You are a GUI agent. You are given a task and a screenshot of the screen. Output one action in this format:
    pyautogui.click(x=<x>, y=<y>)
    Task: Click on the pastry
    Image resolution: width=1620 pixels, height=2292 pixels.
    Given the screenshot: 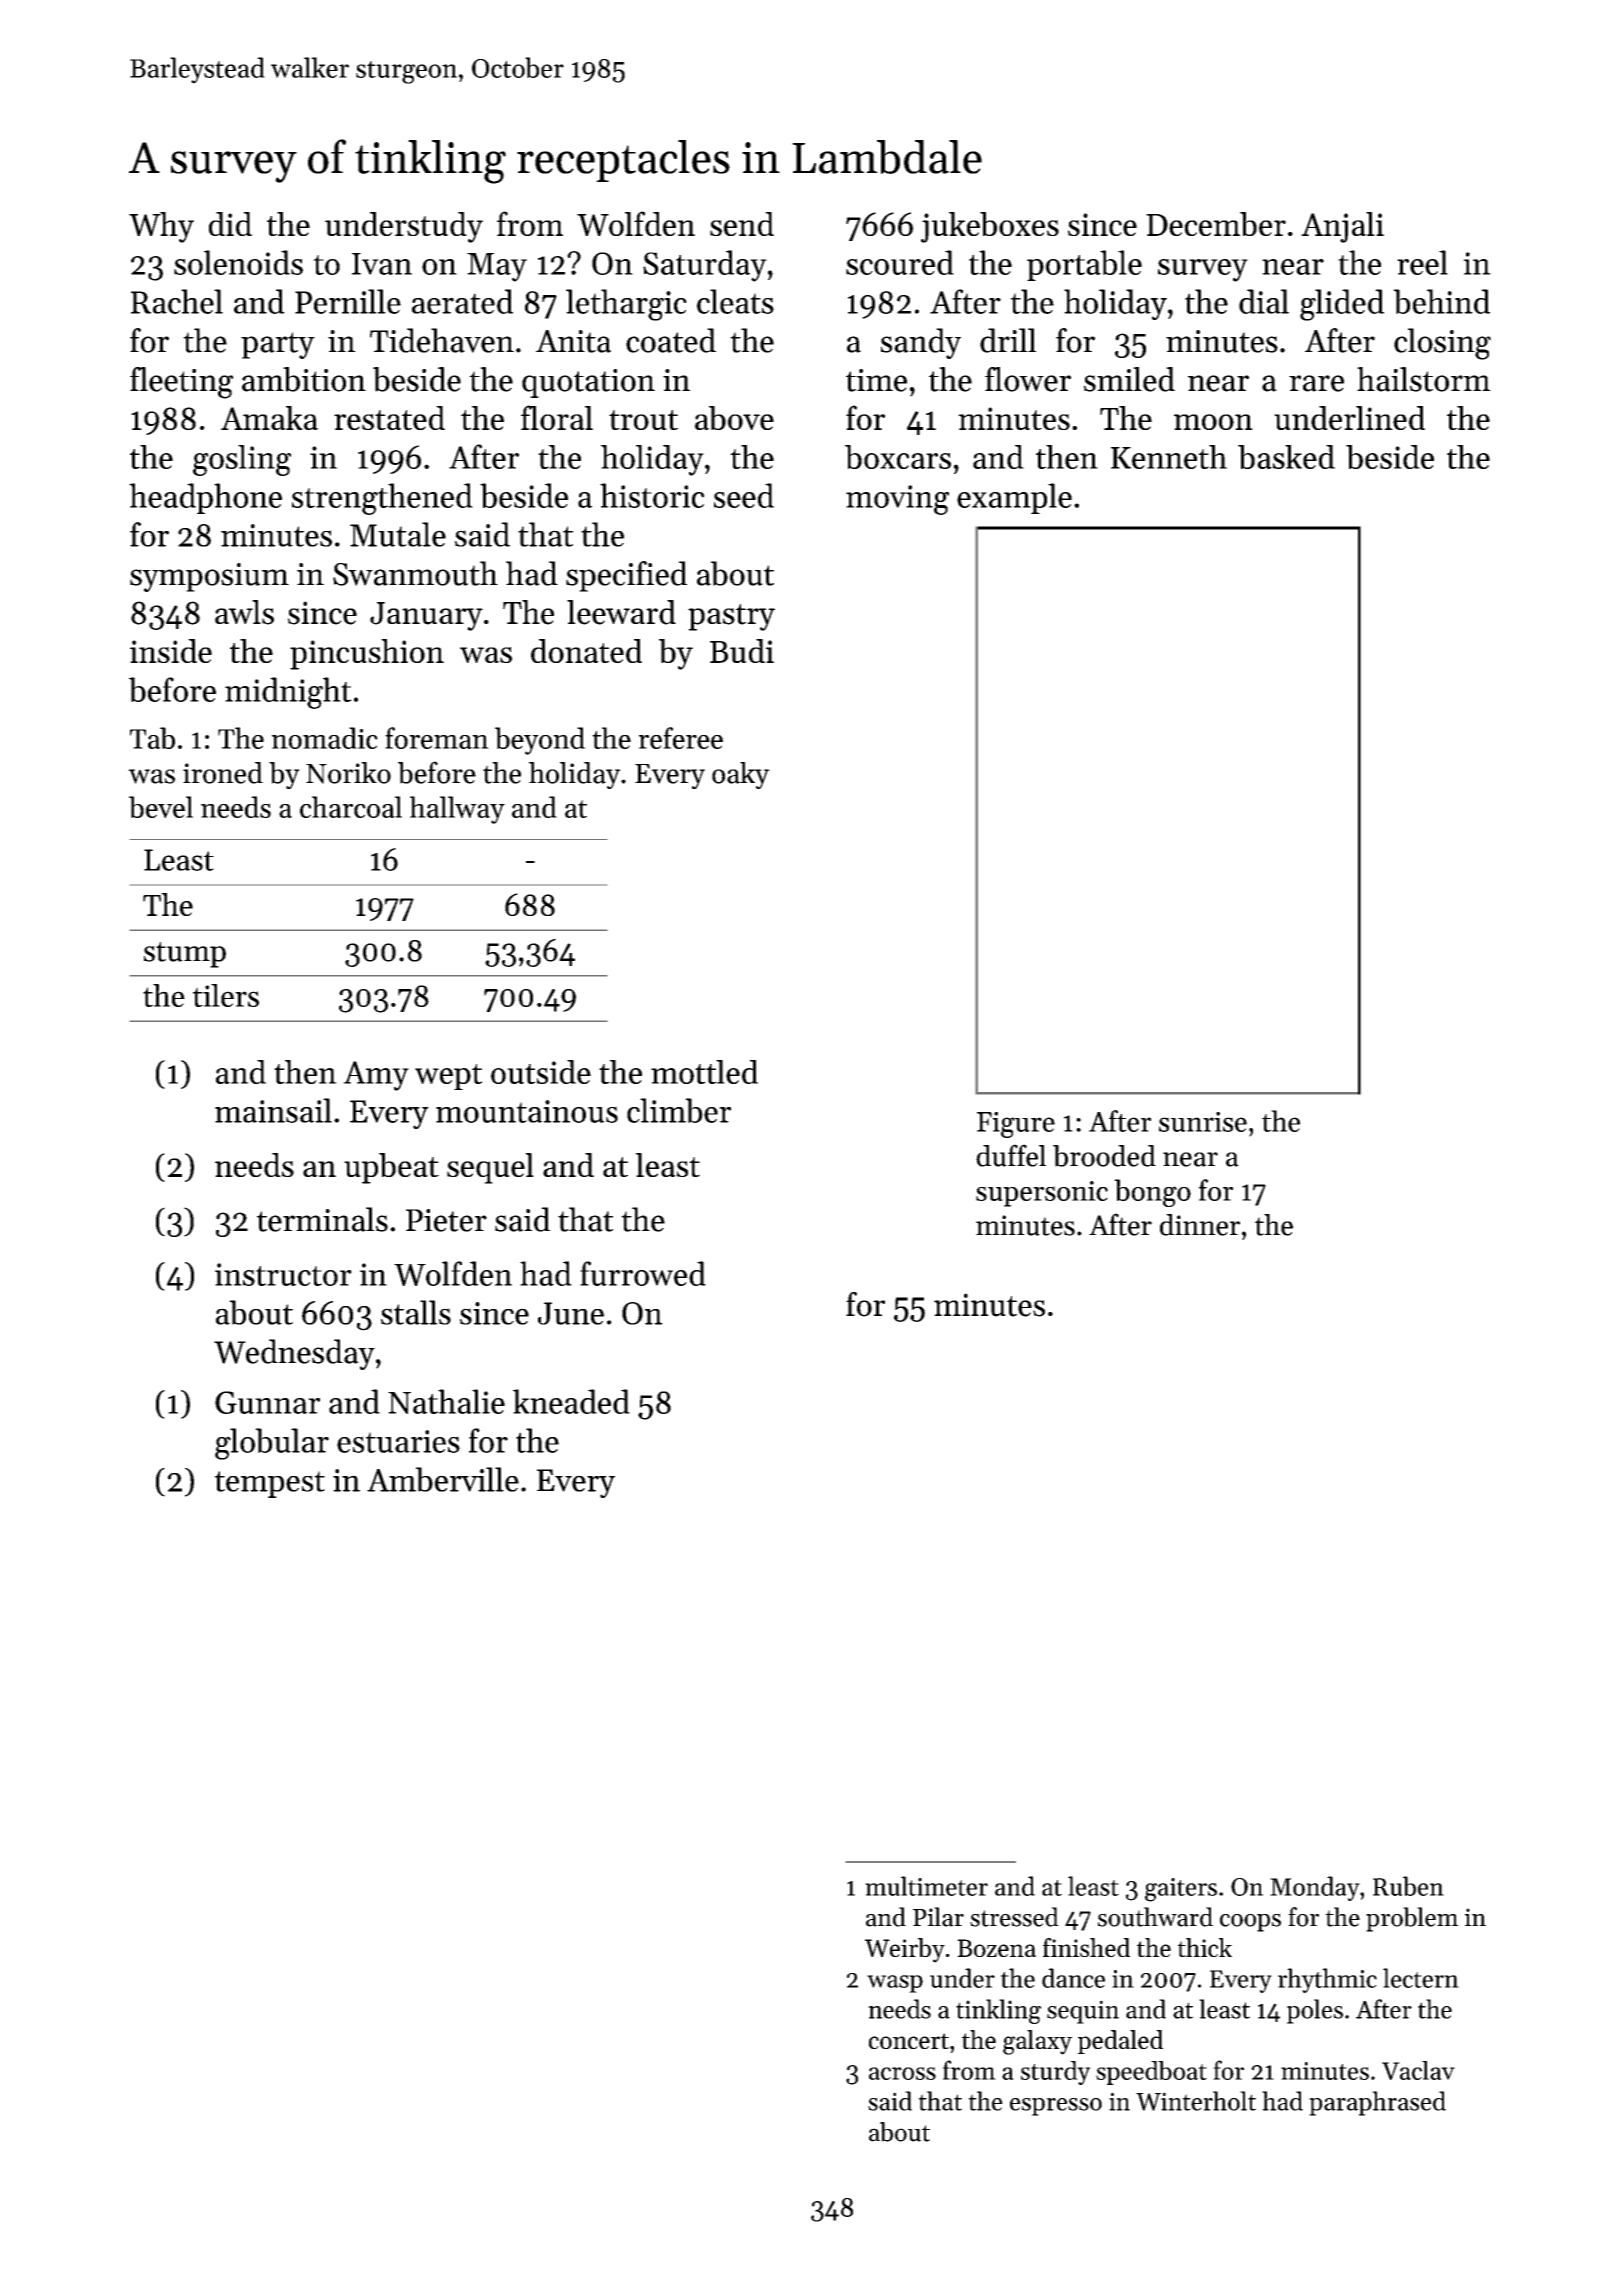 What is the action you would take?
    pyautogui.click(x=731, y=617)
